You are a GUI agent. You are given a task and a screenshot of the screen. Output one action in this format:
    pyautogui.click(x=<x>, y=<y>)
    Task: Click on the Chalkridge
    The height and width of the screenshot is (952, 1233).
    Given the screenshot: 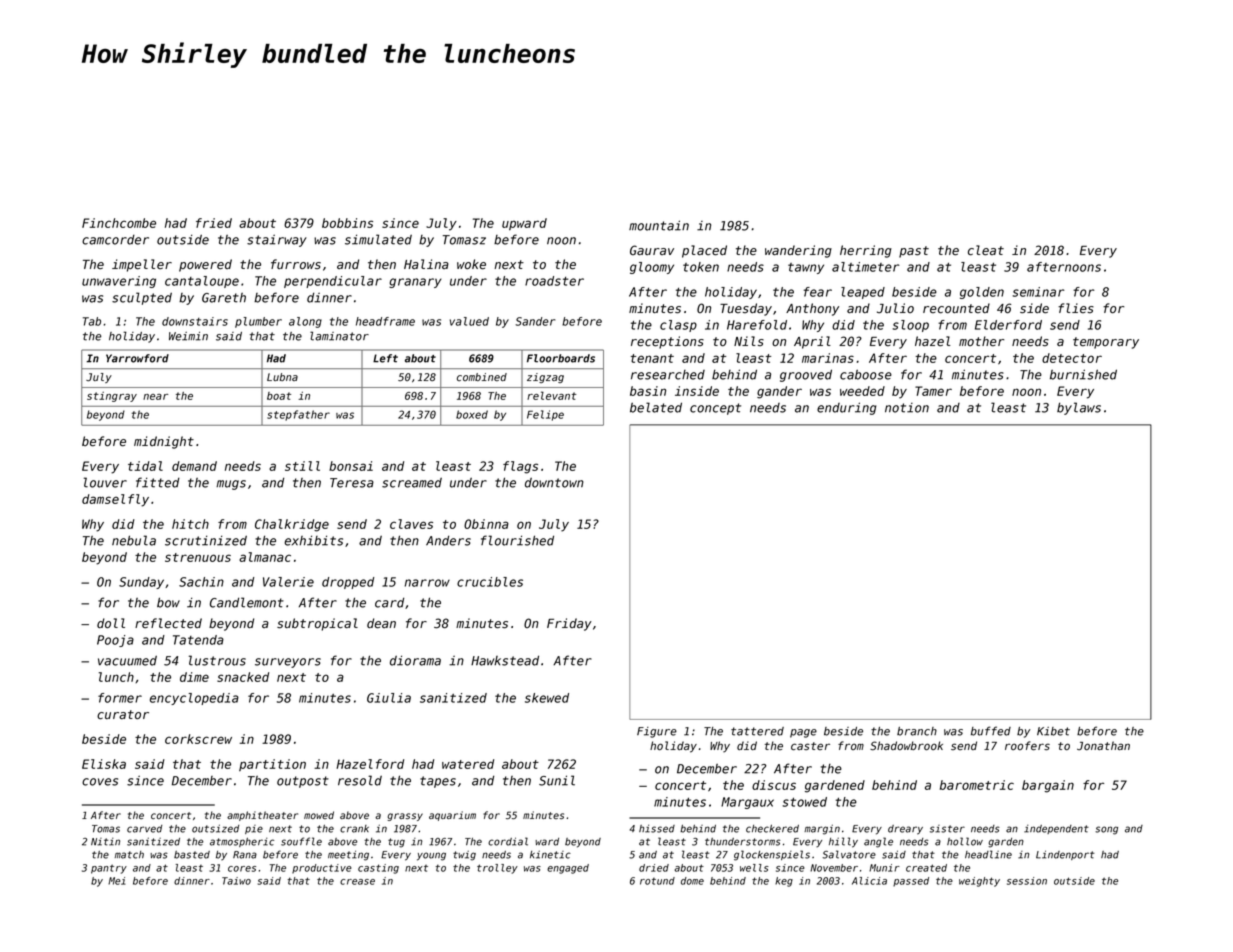 What is the action you would take?
    pyautogui.click(x=292, y=525)
